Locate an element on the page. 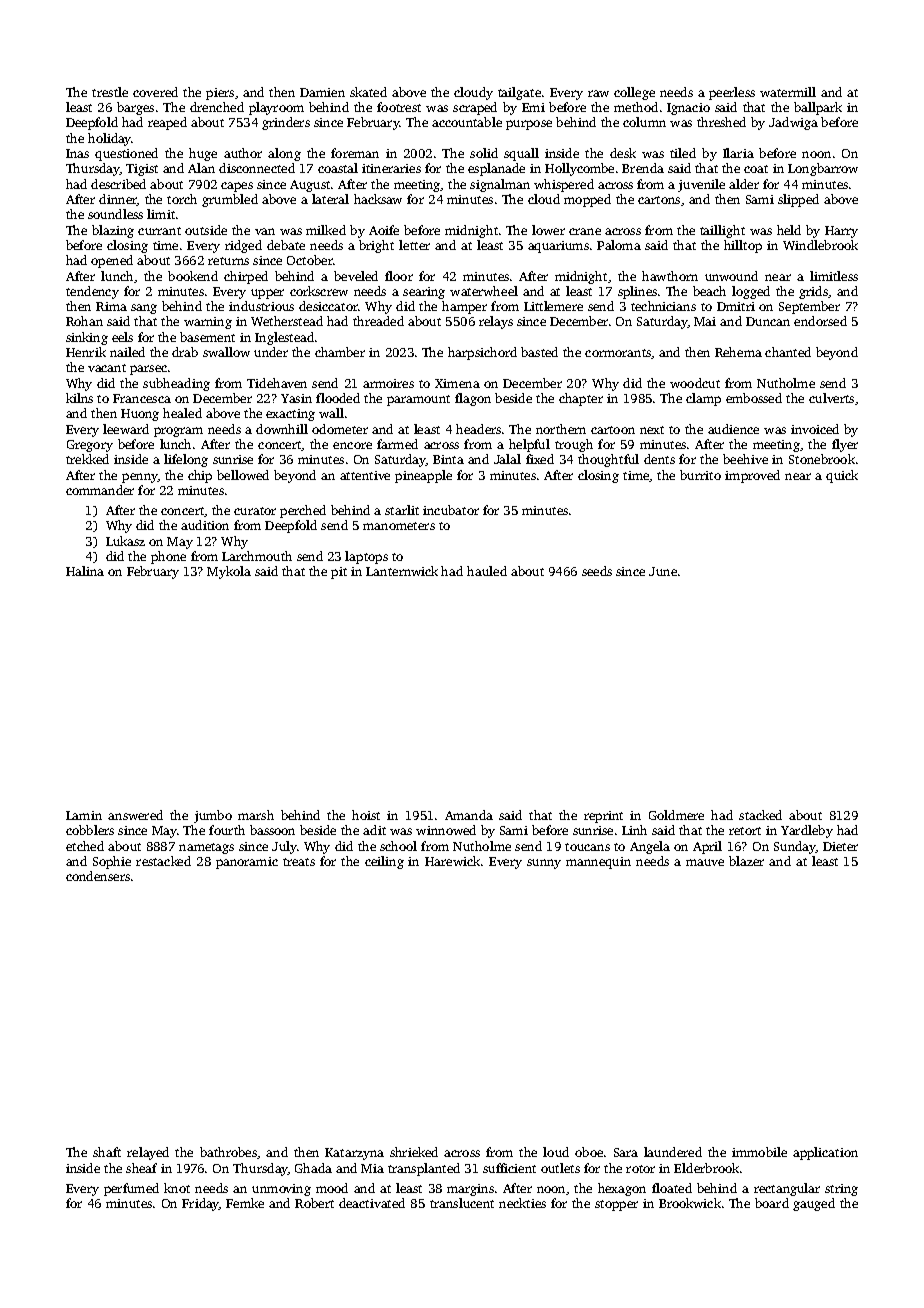 The image size is (924, 1308). June is located at coordinates (663, 571).
